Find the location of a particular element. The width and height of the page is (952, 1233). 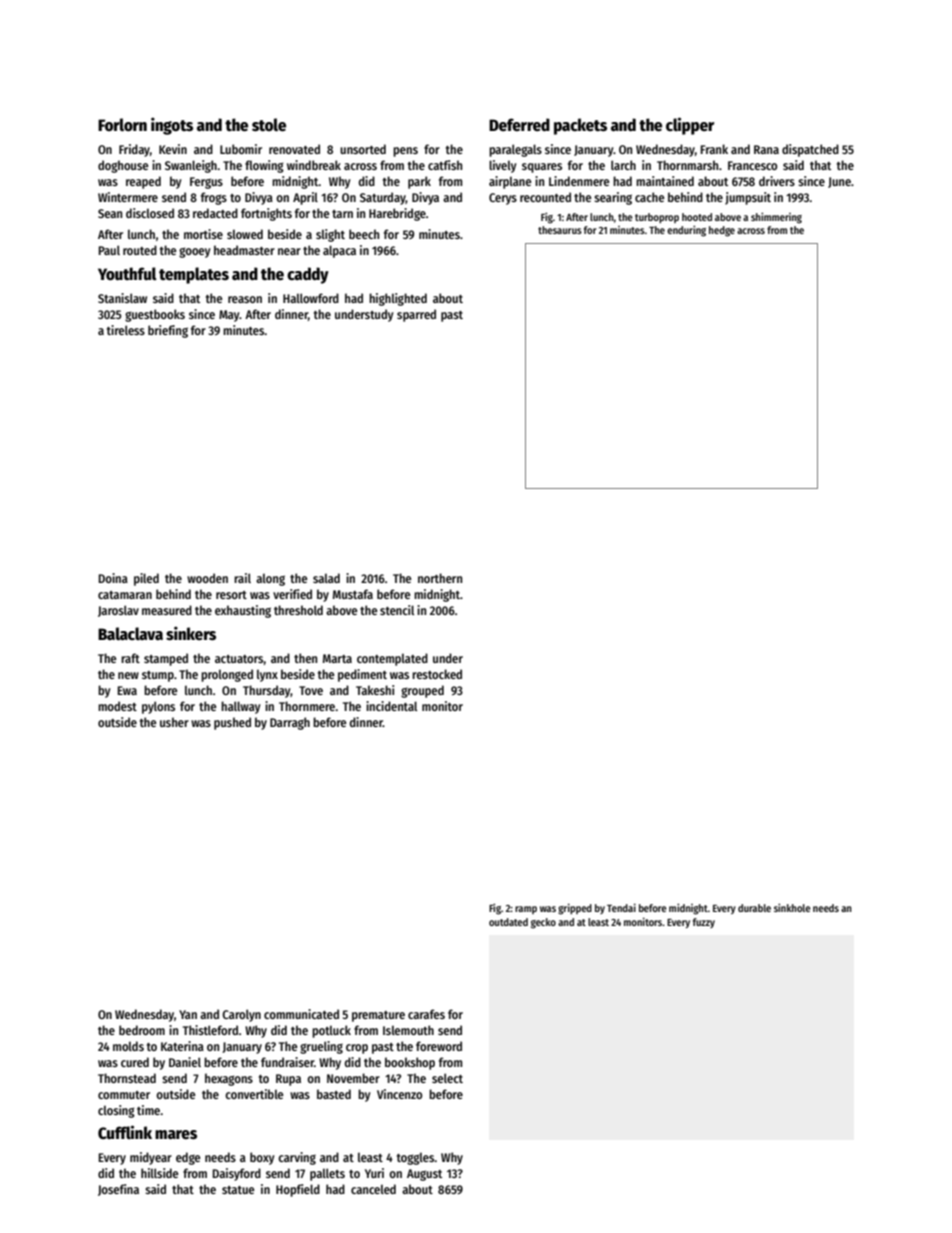

ramp is located at coordinates (526, 910).
